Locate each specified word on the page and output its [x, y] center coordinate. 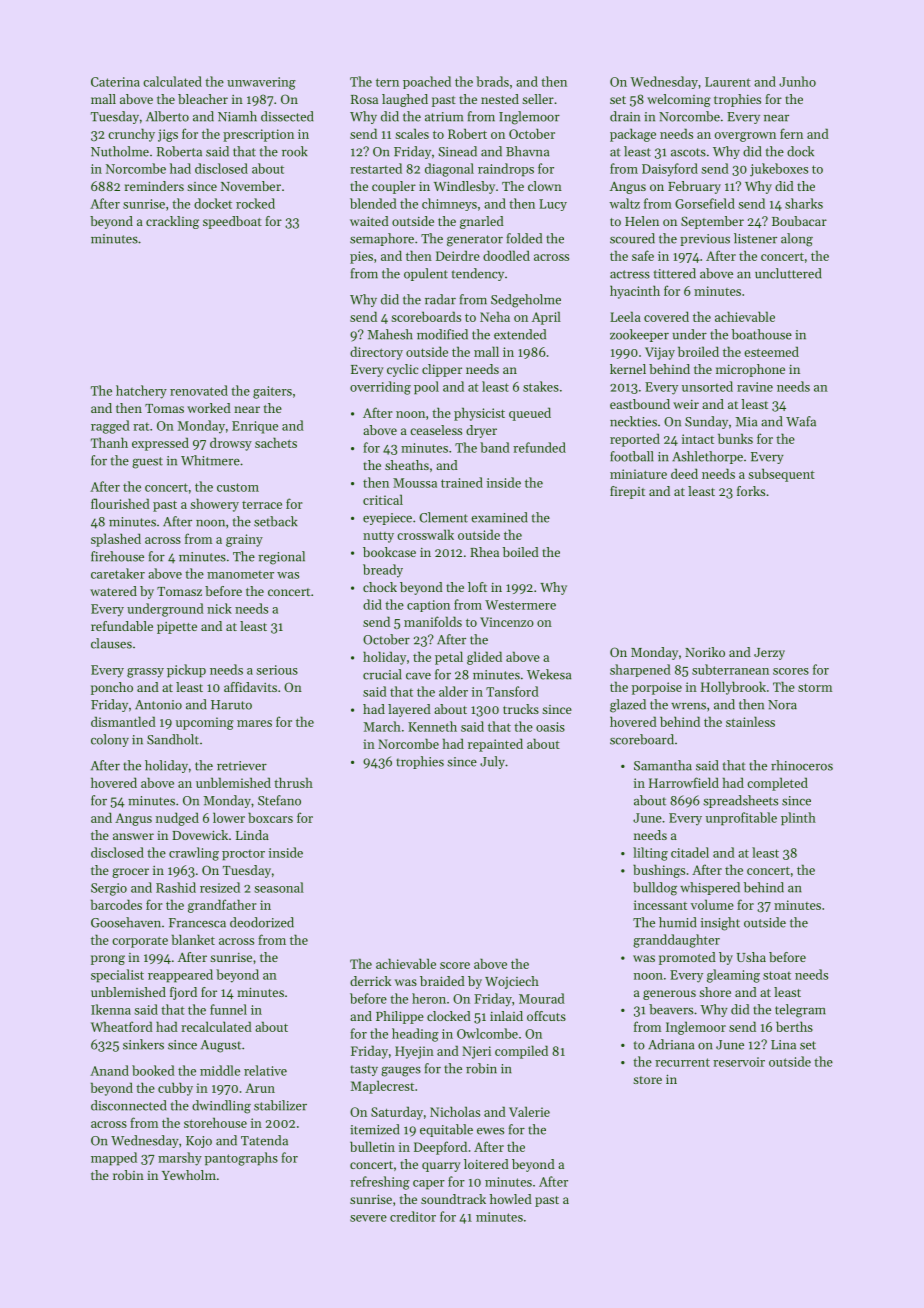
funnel [228, 1009]
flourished [120, 503]
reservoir [739, 1062]
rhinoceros [802, 765]
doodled [506, 255]
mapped [114, 1159]
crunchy [131, 135]
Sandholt [173, 739]
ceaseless [436, 430]
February [694, 187]
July [492, 762]
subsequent [781, 475]
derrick [370, 981]
